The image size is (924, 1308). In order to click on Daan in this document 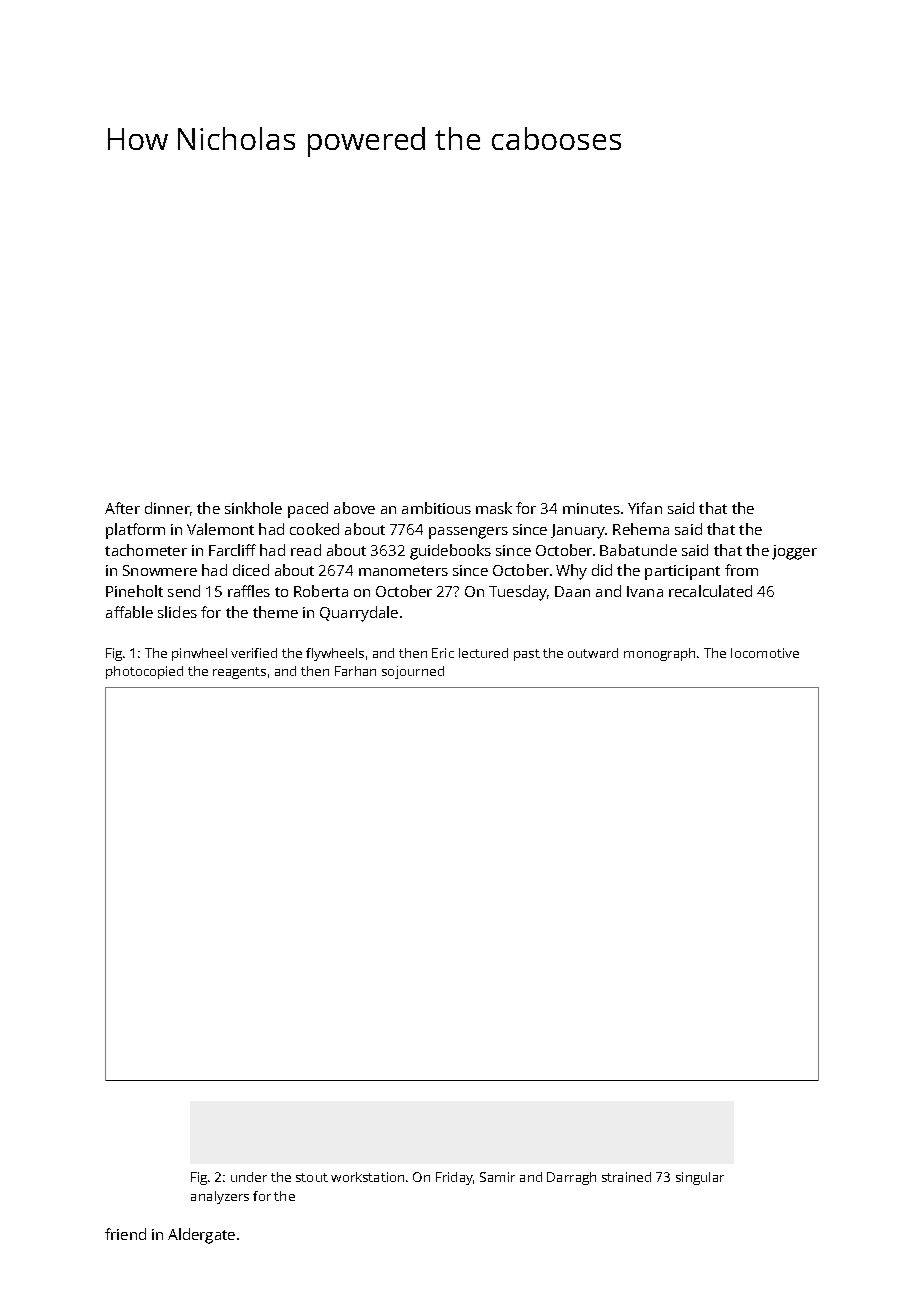, I will do `click(572, 591)`.
